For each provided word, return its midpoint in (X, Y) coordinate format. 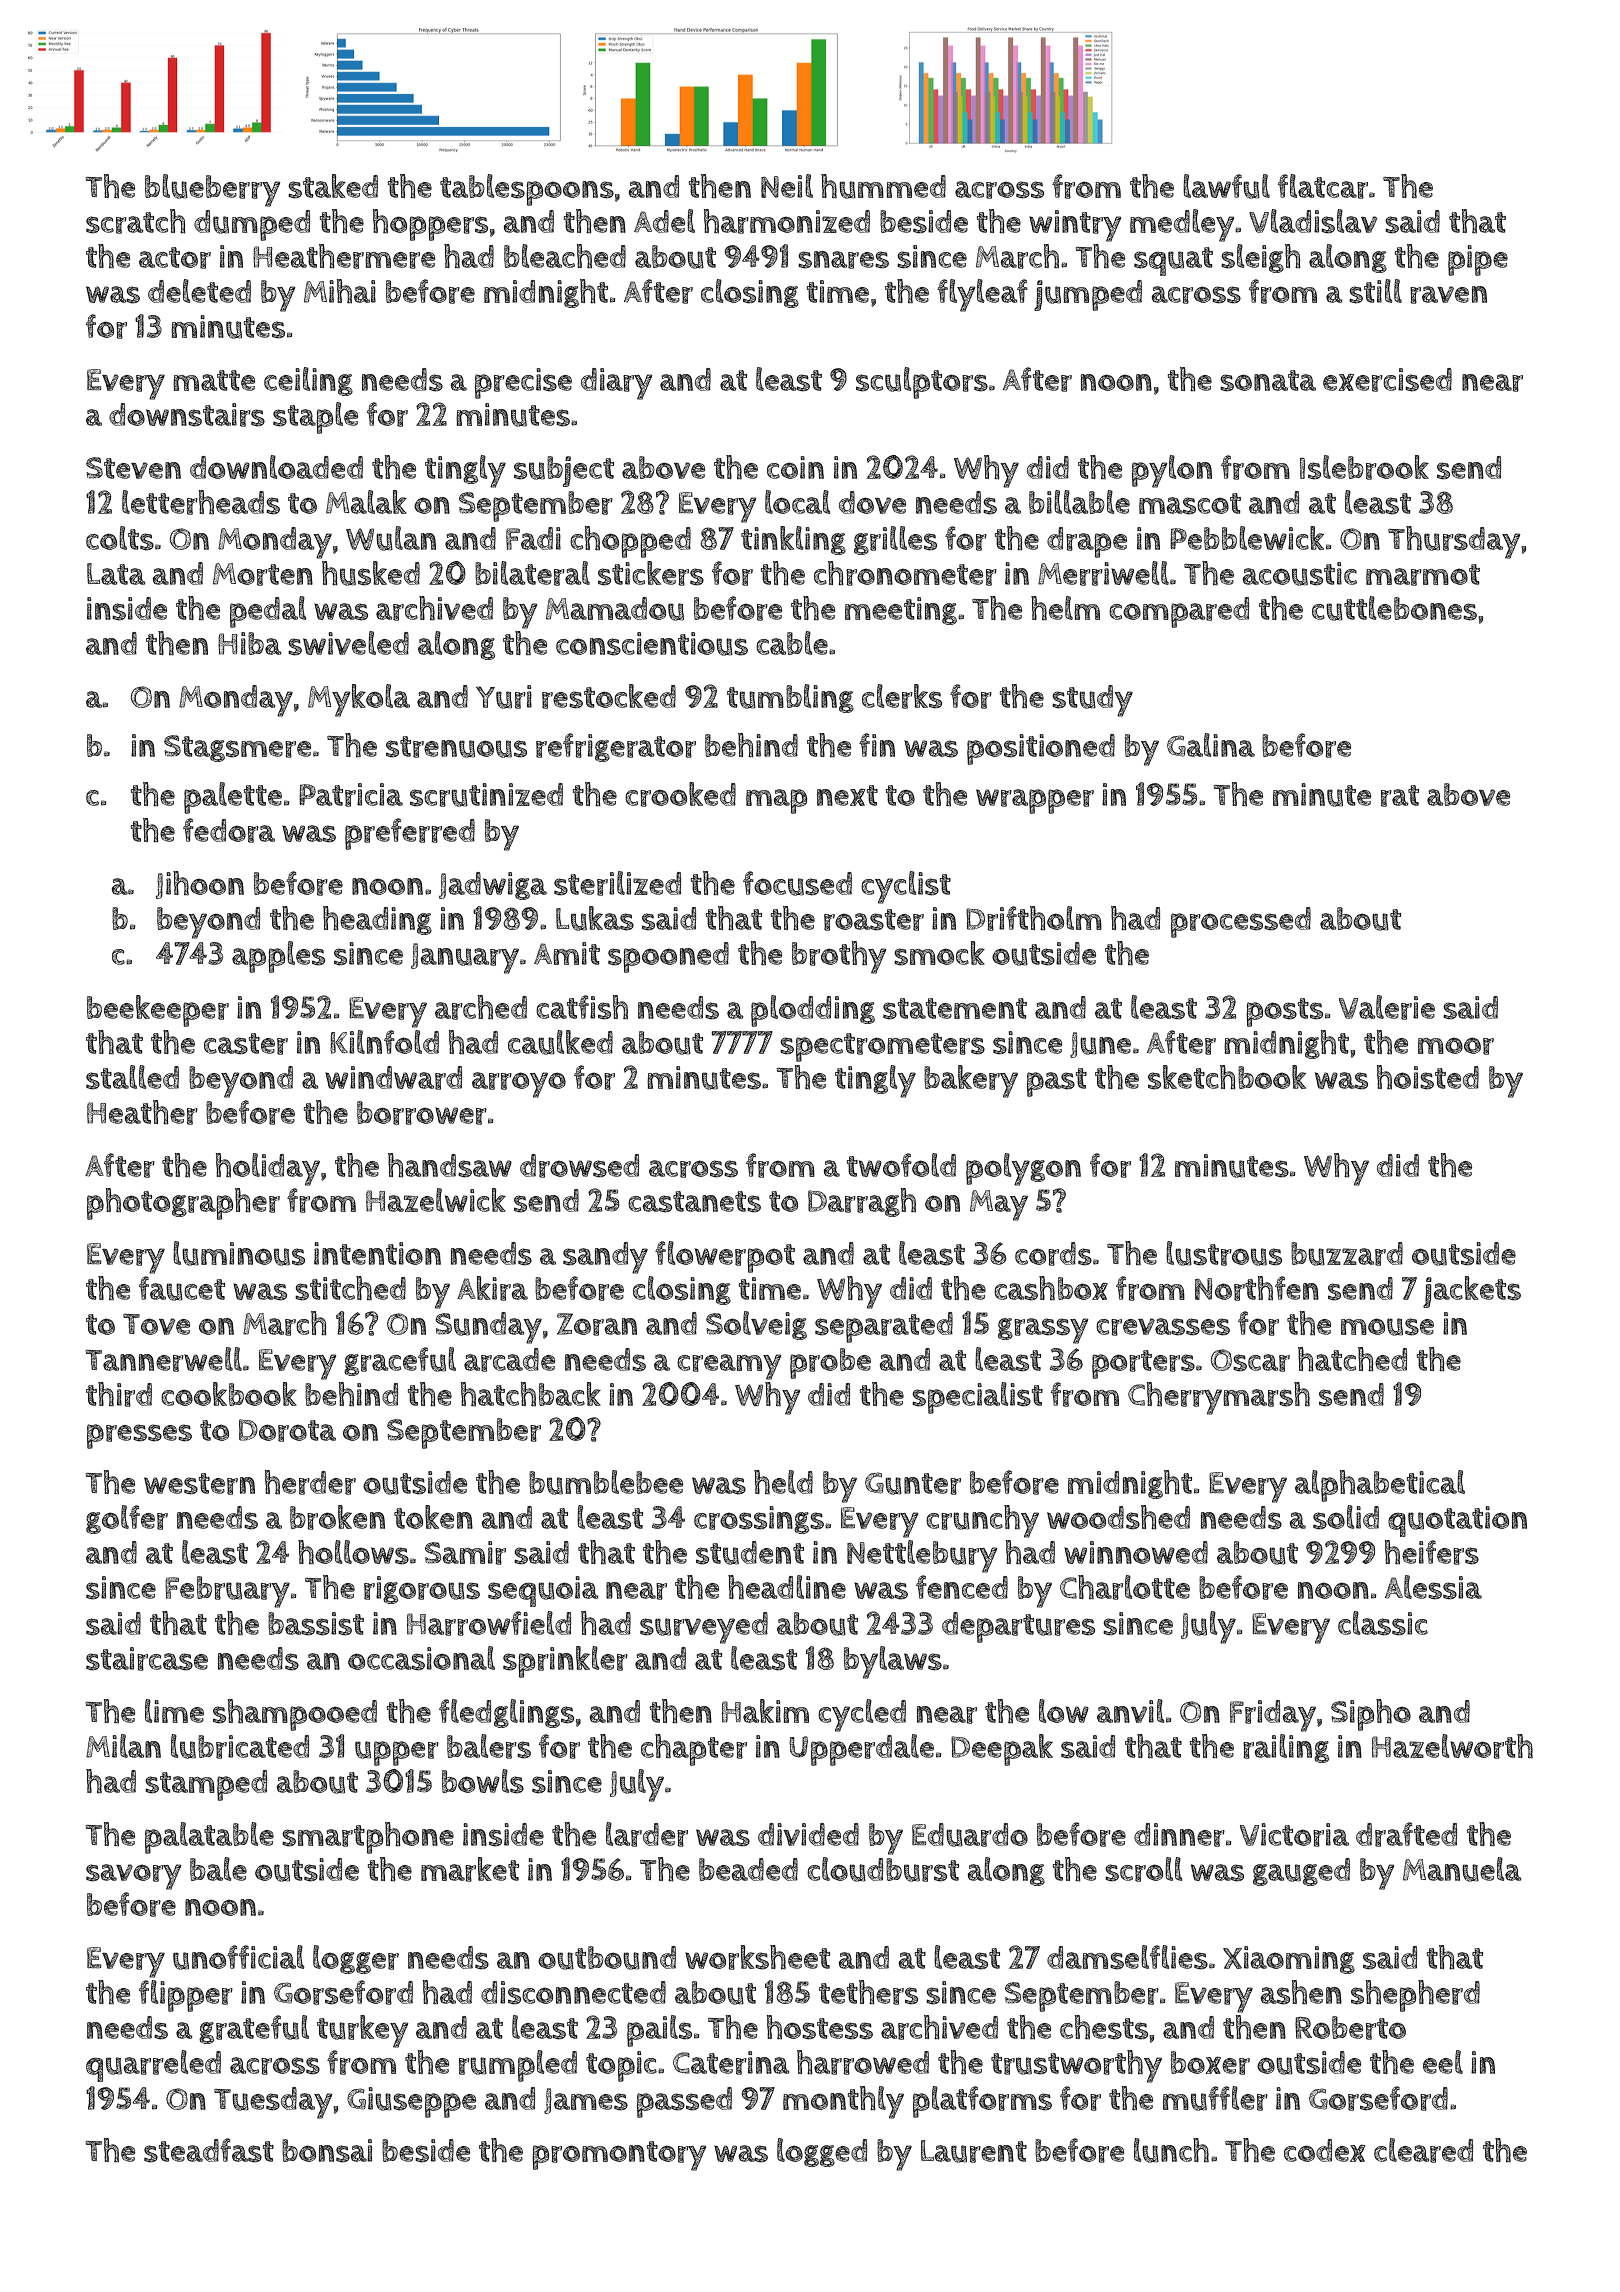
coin (795, 467)
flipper (186, 1996)
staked (333, 186)
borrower (422, 1113)
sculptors (922, 383)
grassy (1043, 1331)
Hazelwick (436, 1200)
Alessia (1433, 1587)
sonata (1268, 381)
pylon (1172, 471)
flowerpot (725, 1257)
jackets (1472, 1292)
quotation (1457, 1521)
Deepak (1002, 1750)
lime (174, 1711)
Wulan (391, 538)
